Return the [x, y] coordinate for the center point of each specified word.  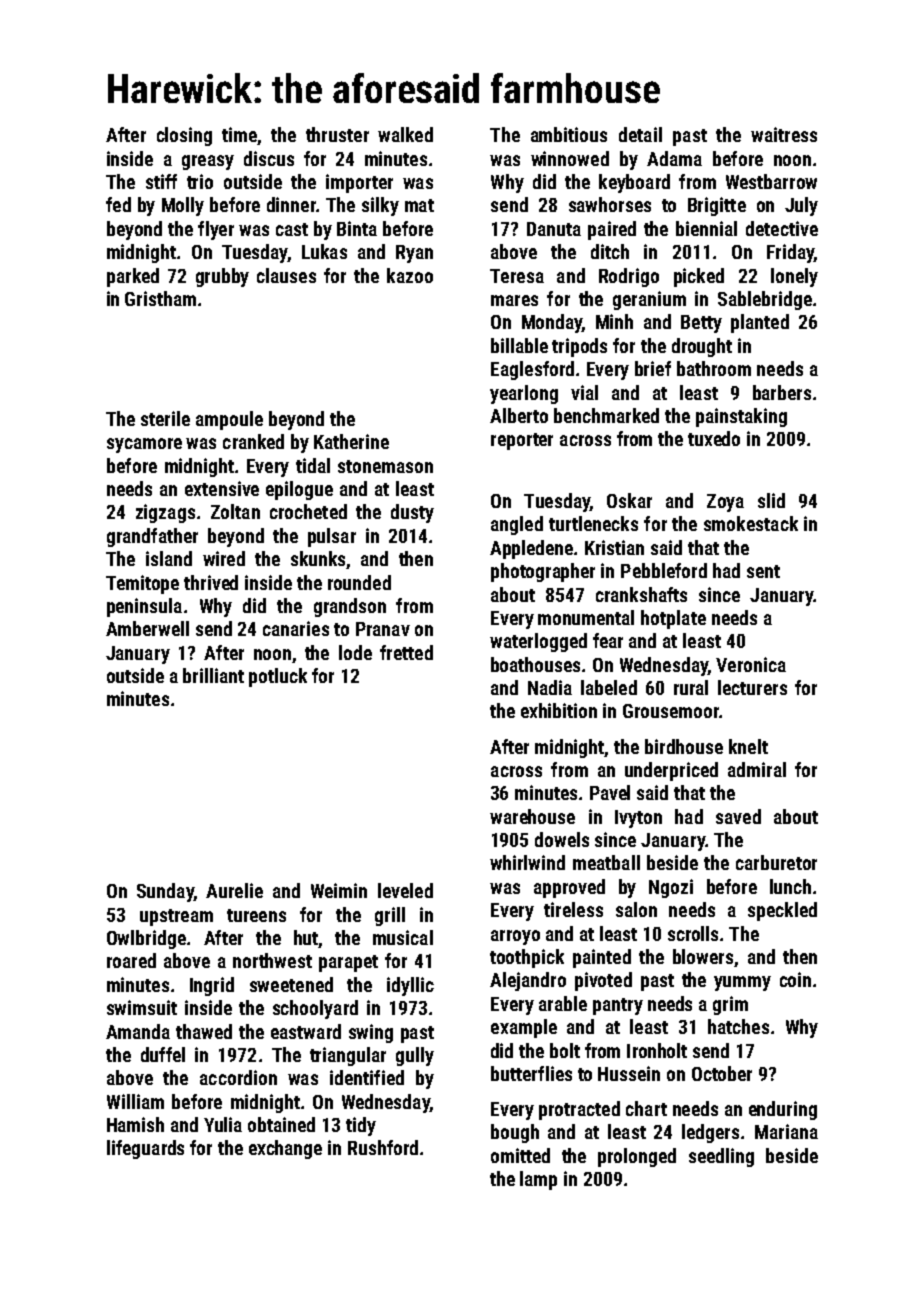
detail [640, 134]
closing [184, 136]
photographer [543, 572]
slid [771, 500]
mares [514, 300]
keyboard [634, 183]
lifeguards [145, 1149]
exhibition [559, 710]
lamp [538, 1180]
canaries [296, 628]
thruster [337, 134]
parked [133, 277]
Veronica [751, 664]
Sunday [165, 892]
